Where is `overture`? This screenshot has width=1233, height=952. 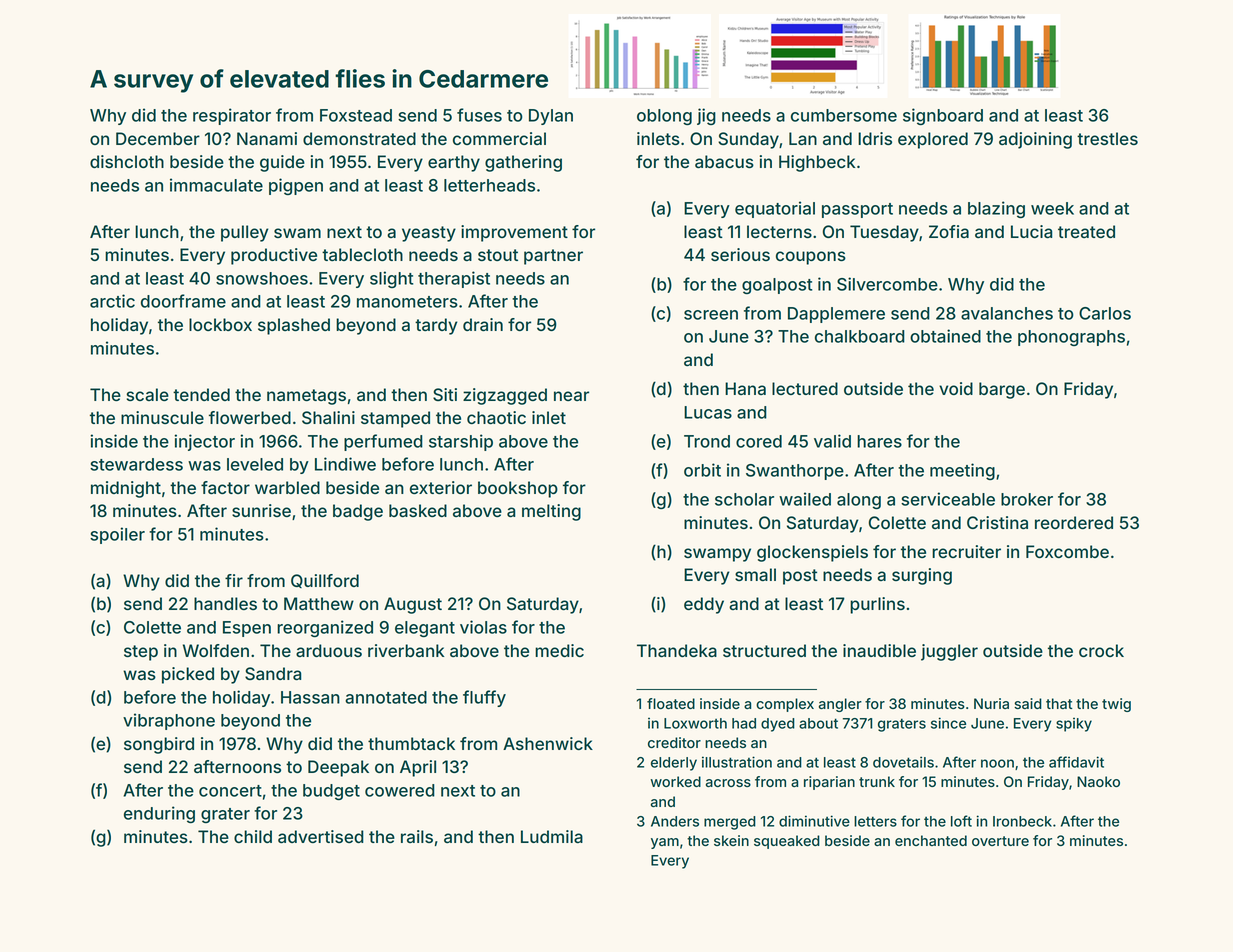
overture is located at coordinates (1000, 841).
